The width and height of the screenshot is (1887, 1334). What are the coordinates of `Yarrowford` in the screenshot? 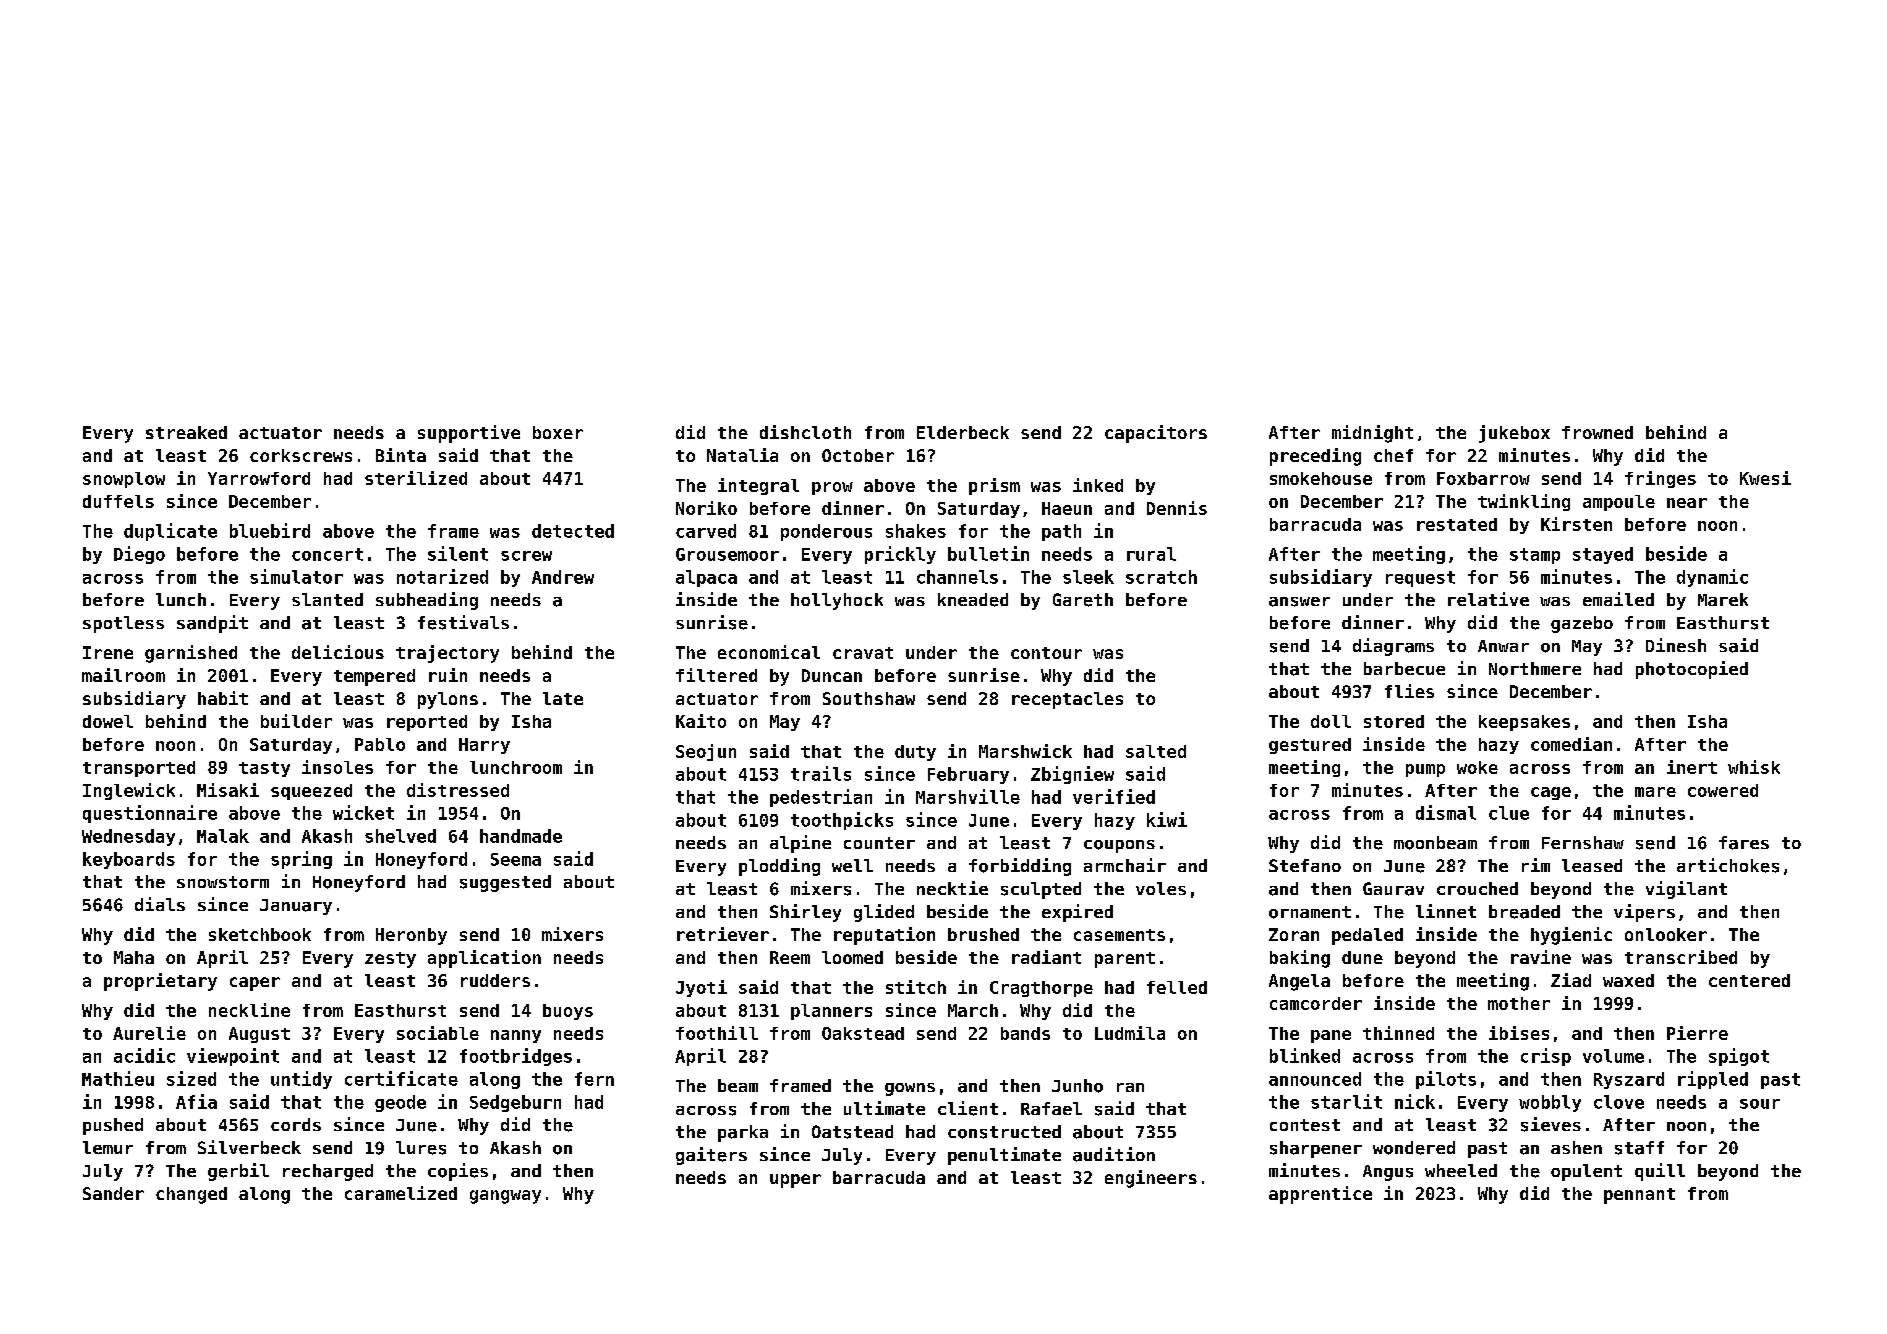 It's located at (259, 478).
